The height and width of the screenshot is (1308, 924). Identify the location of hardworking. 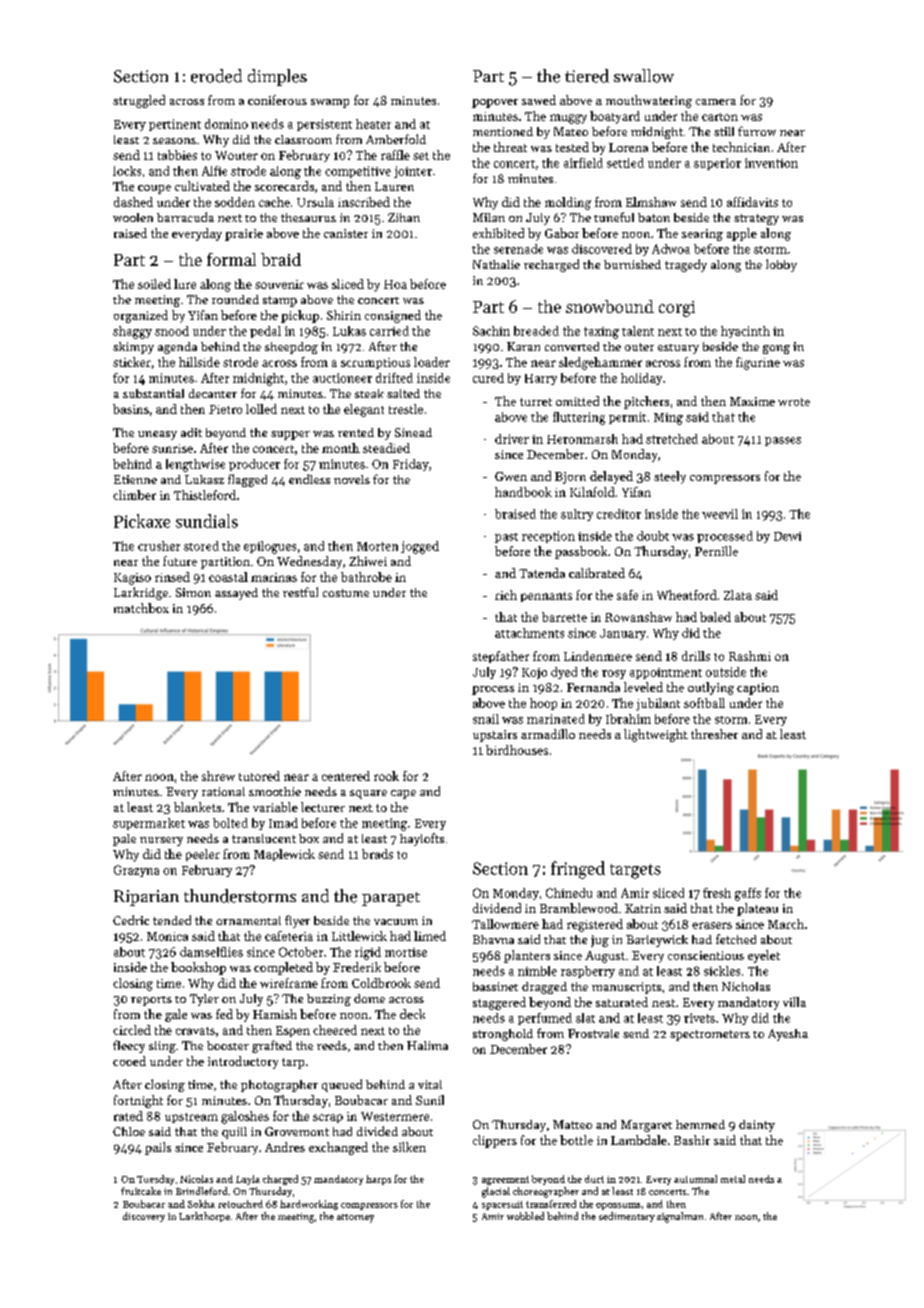
(309, 1205).
